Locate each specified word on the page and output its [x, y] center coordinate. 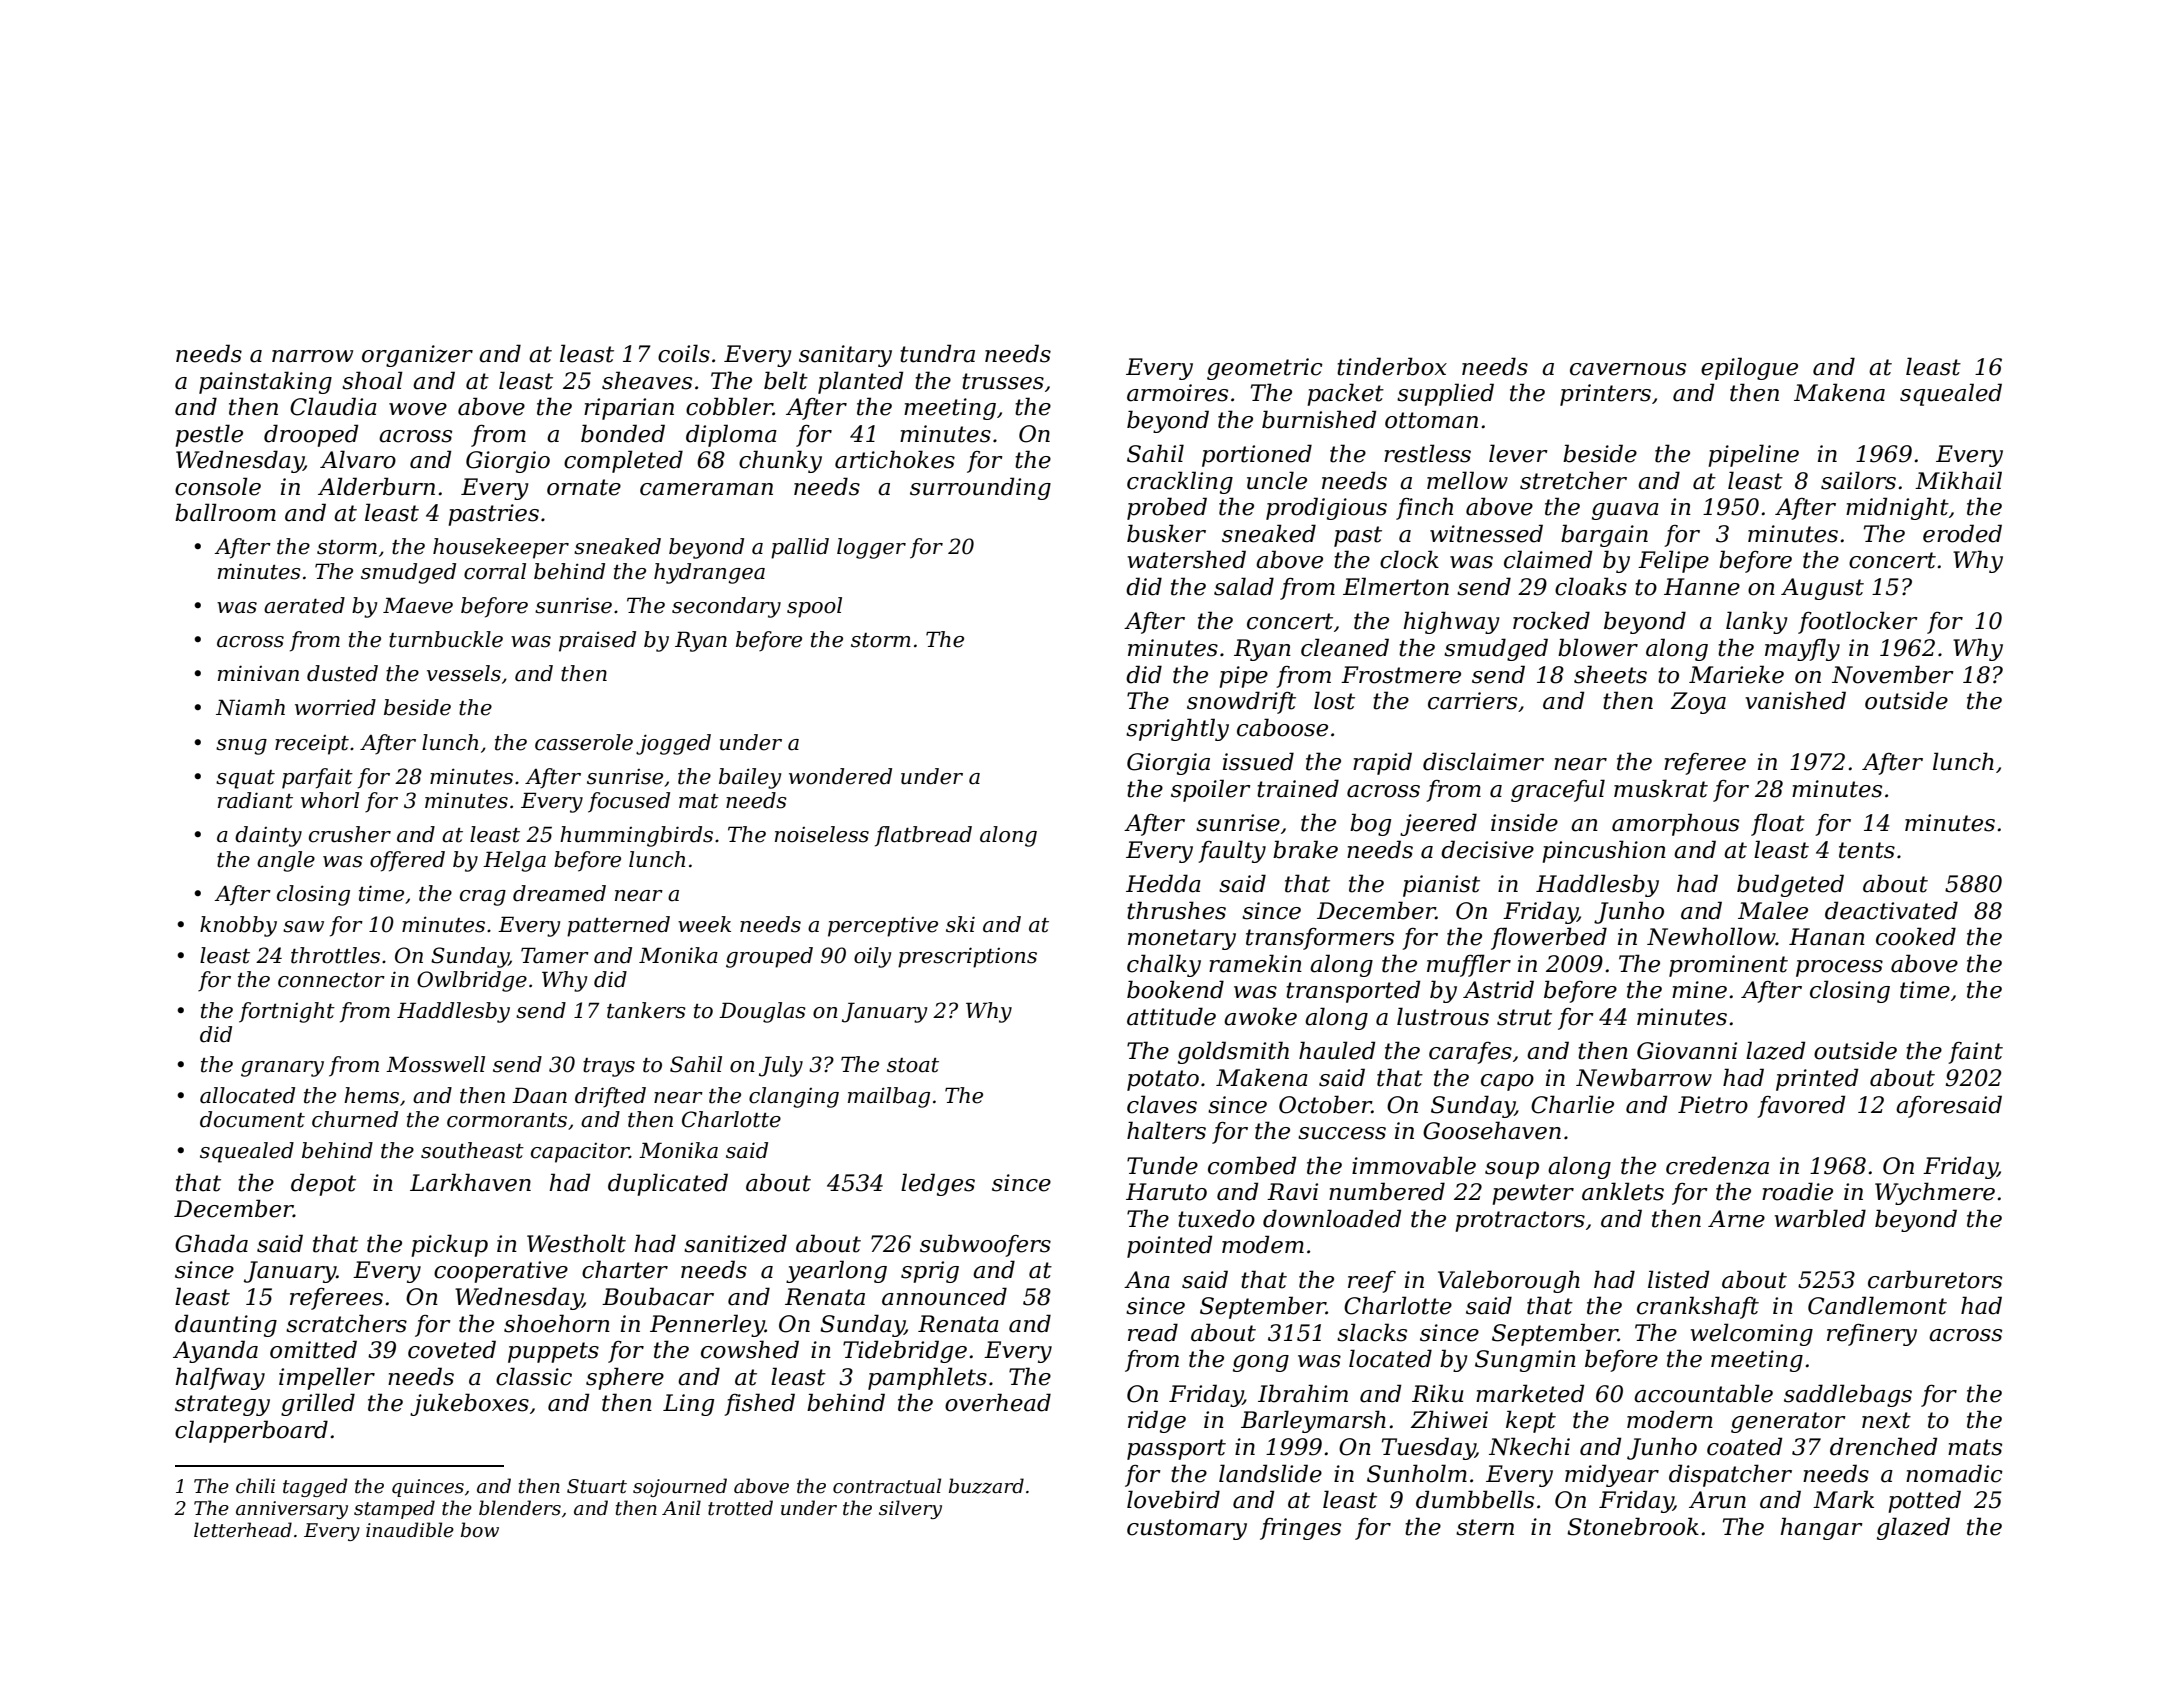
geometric [1265, 369]
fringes [1300, 1529]
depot [323, 1184]
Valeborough [1509, 1281]
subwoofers [985, 1245]
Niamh [250, 707]
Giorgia [1168, 764]
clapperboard [251, 1431]
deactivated [1891, 910]
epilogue [1749, 368]
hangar [1822, 1528]
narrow [312, 356]
